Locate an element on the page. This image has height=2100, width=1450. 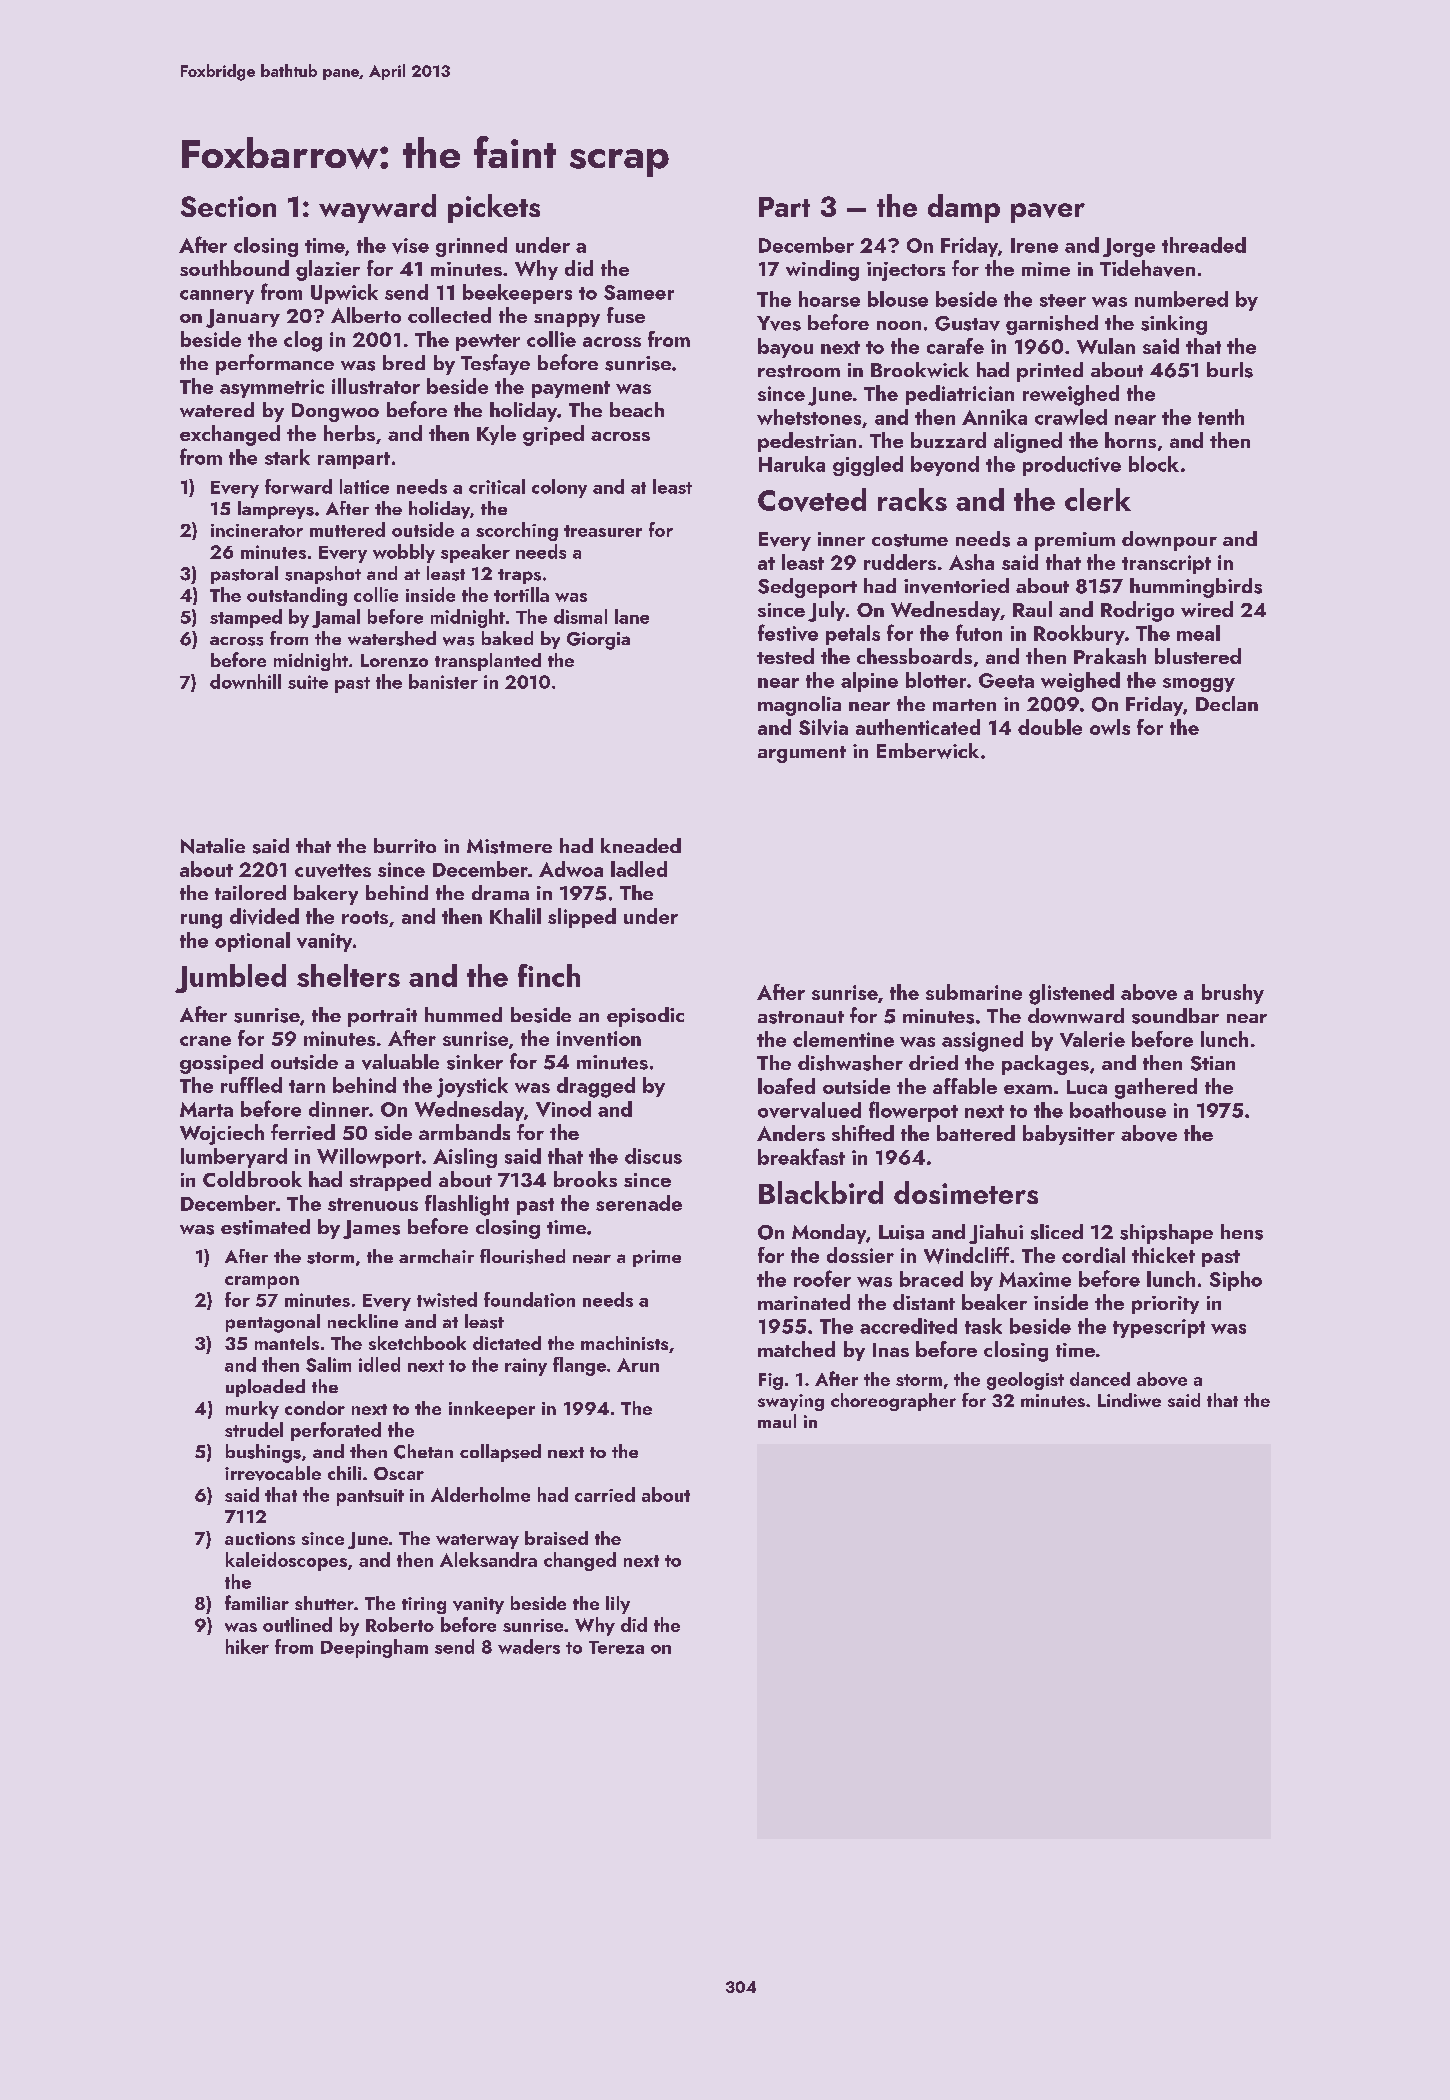
crawled is located at coordinates (1071, 417).
